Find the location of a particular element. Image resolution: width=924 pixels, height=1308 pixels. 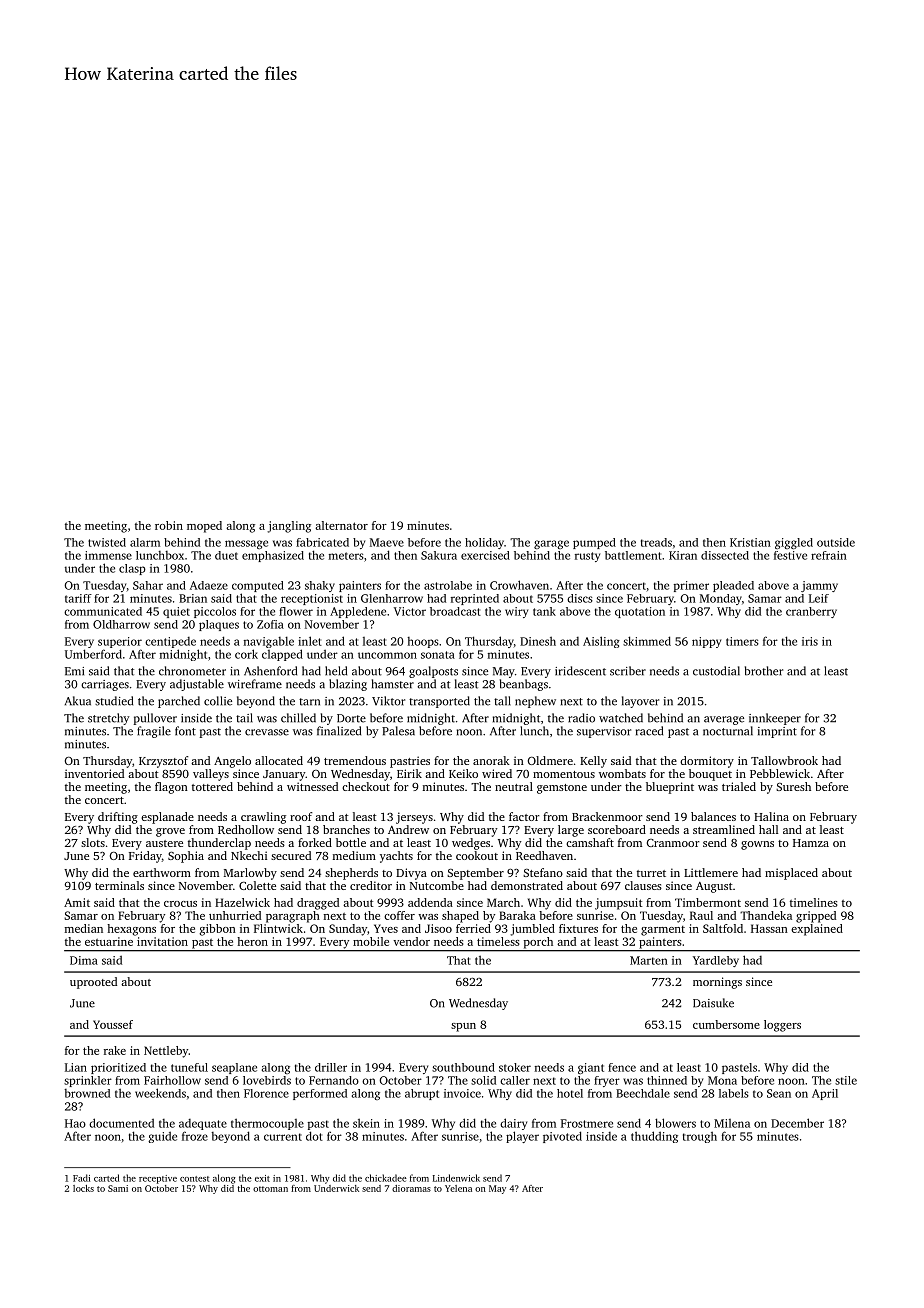

Victor is located at coordinates (410, 611).
